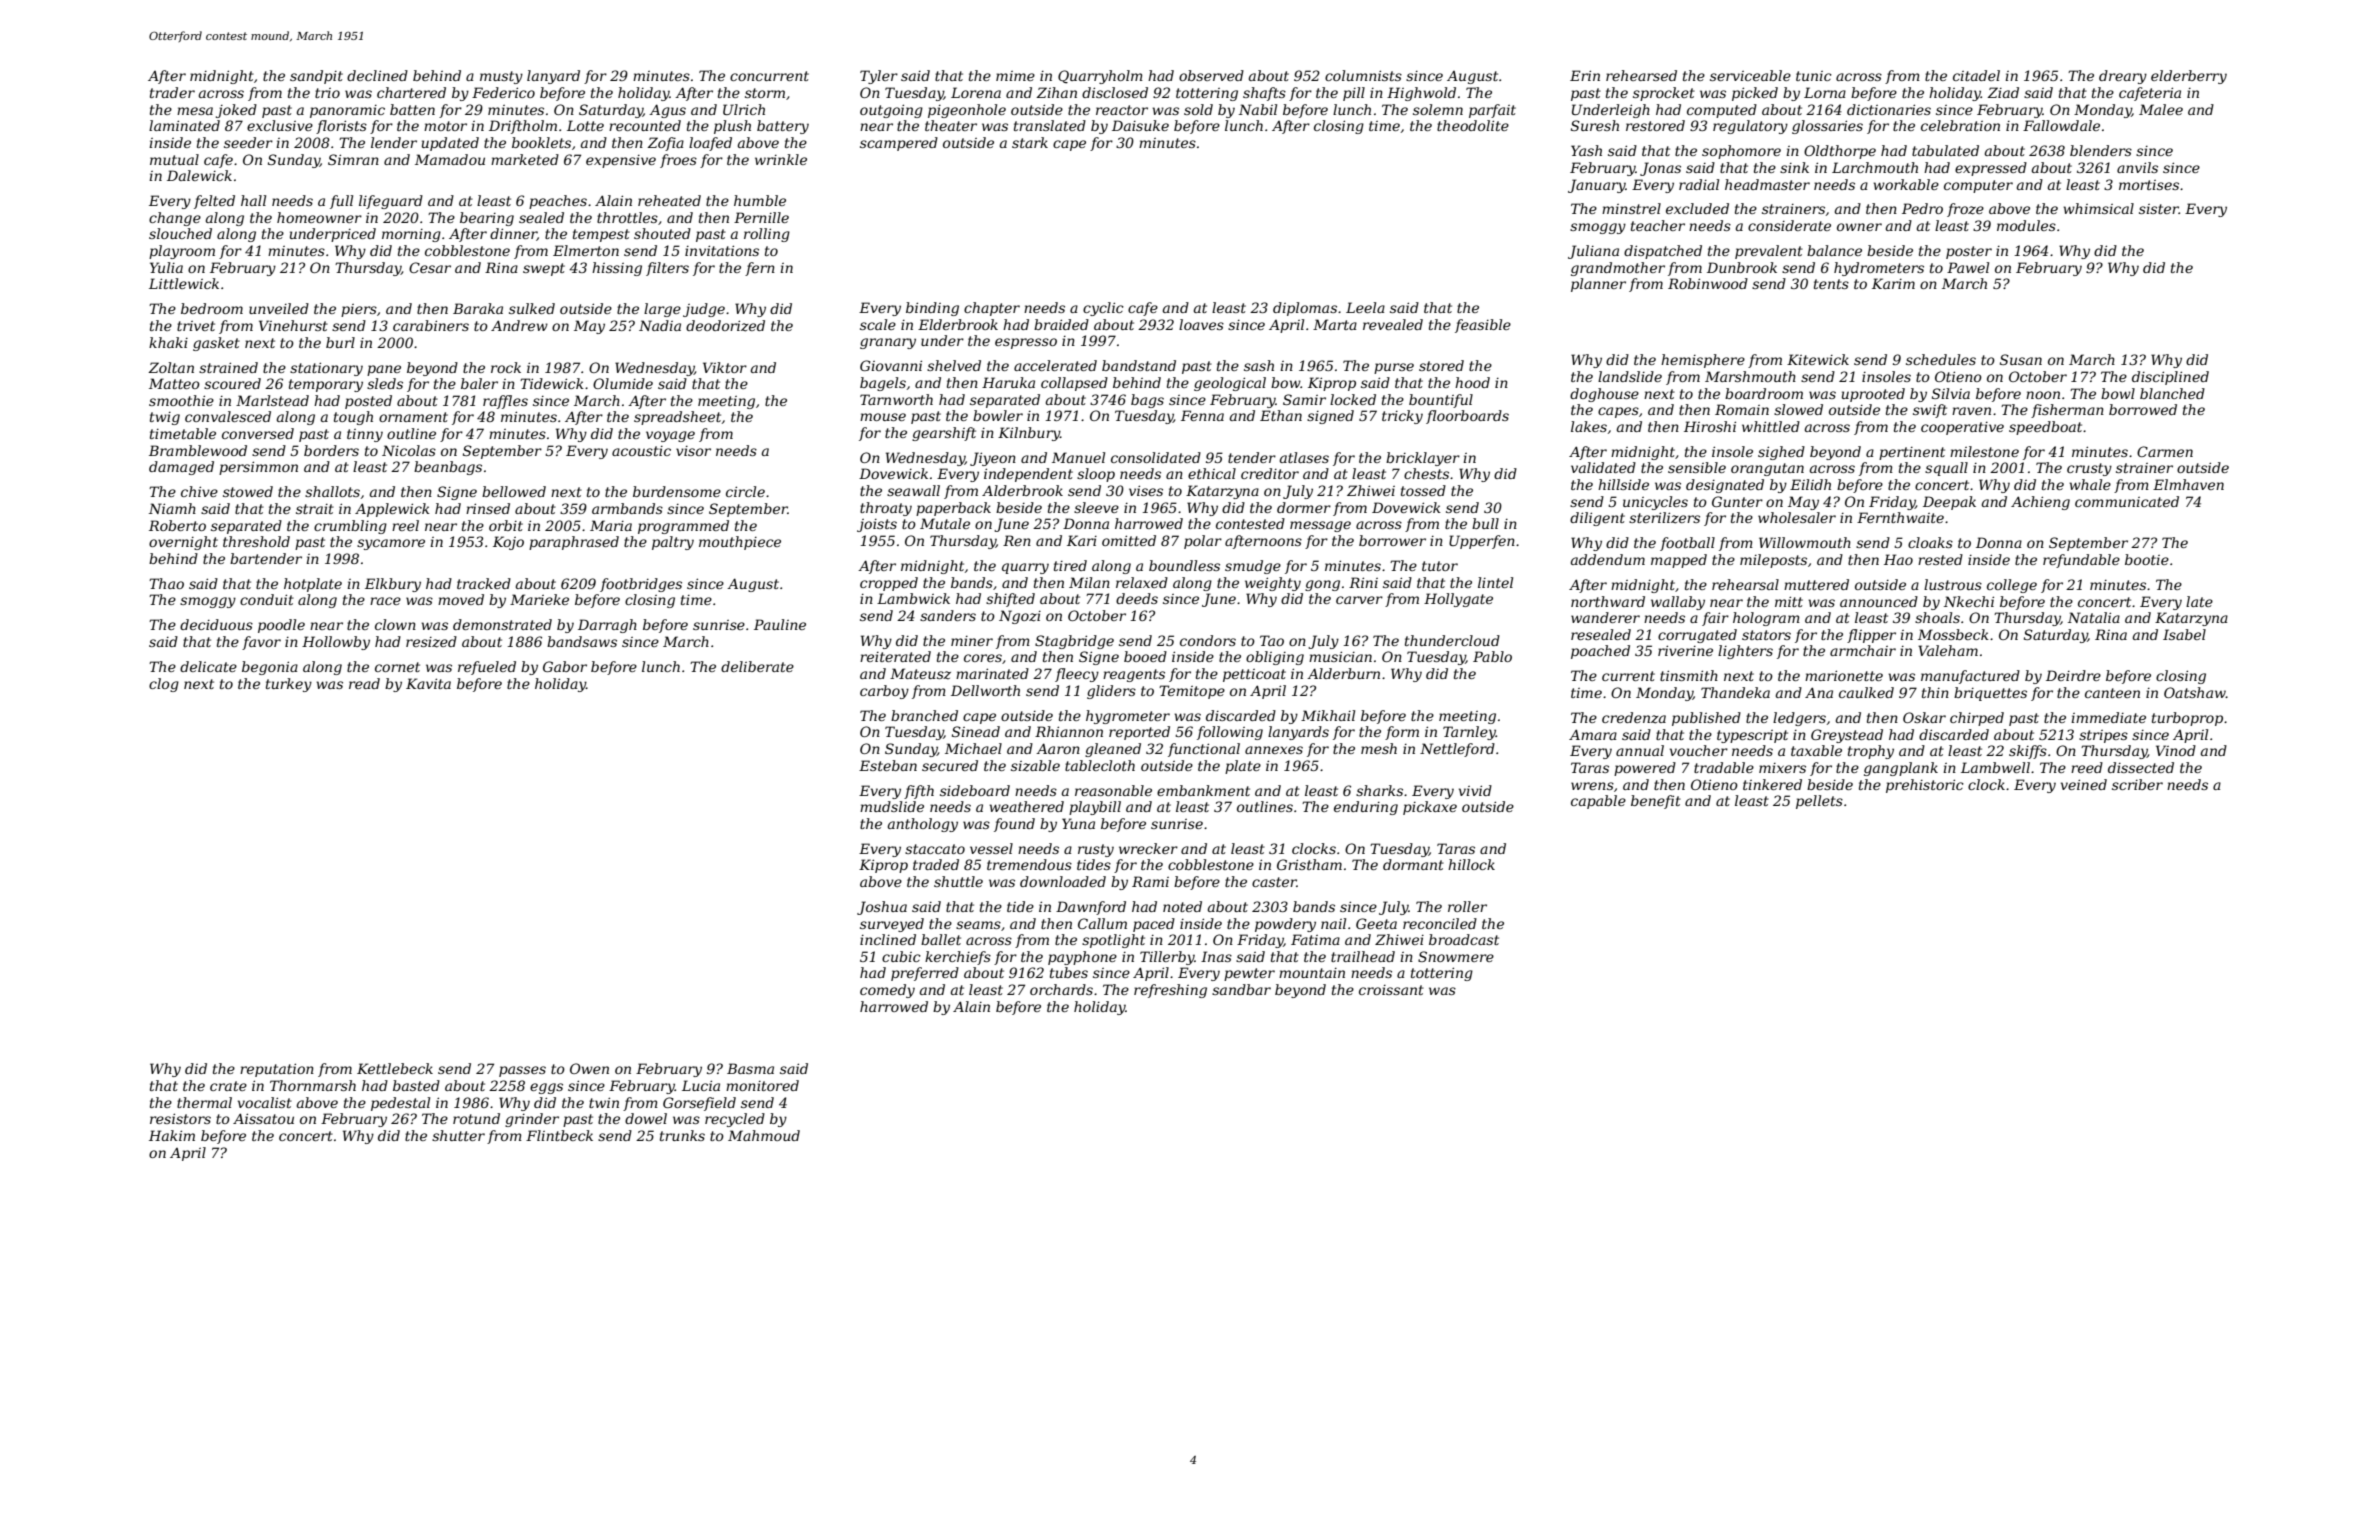  I want to click on change, so click(175, 219).
